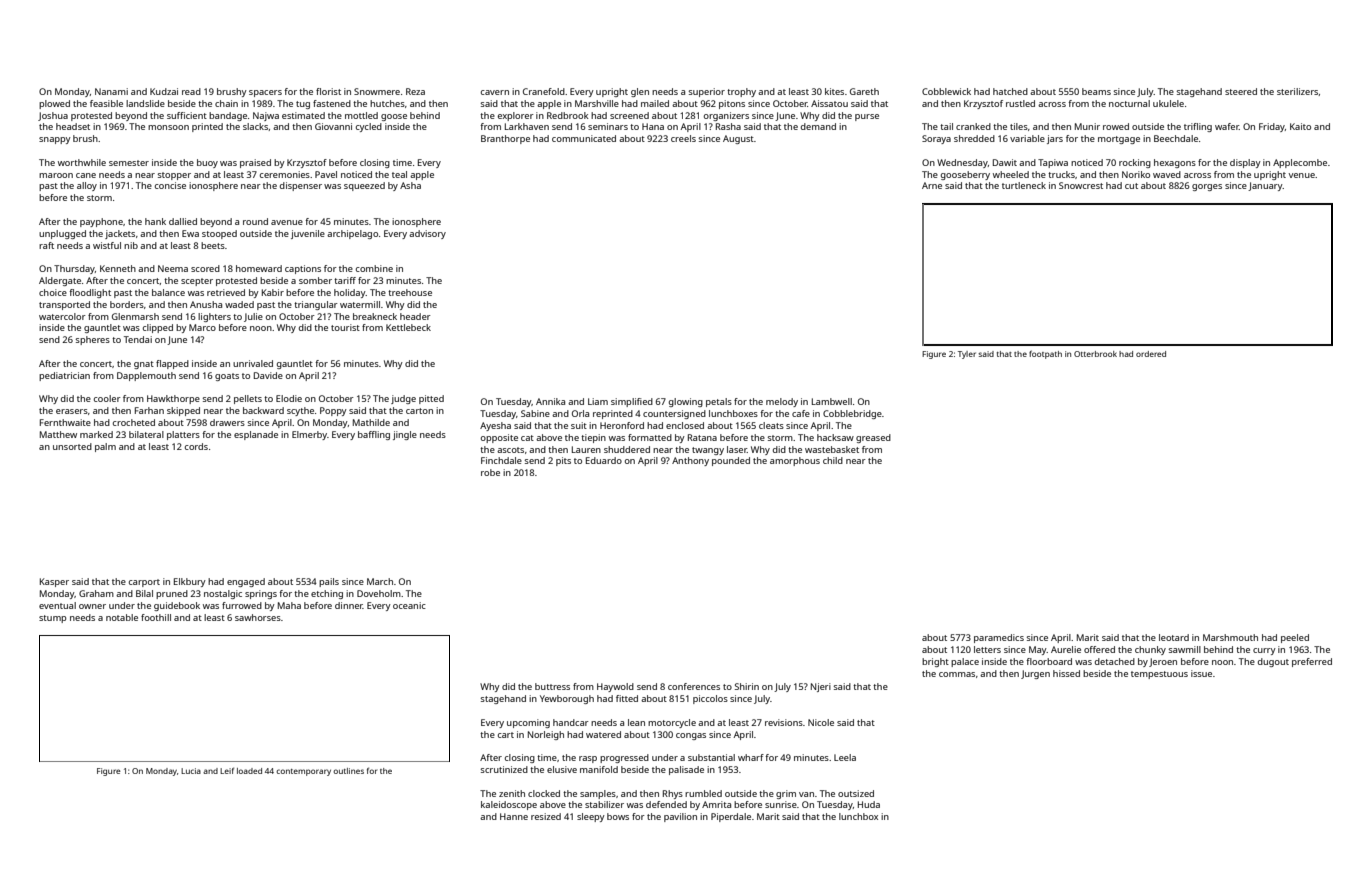 The height and width of the screenshot is (887, 1372). I want to click on florist, so click(328, 91).
